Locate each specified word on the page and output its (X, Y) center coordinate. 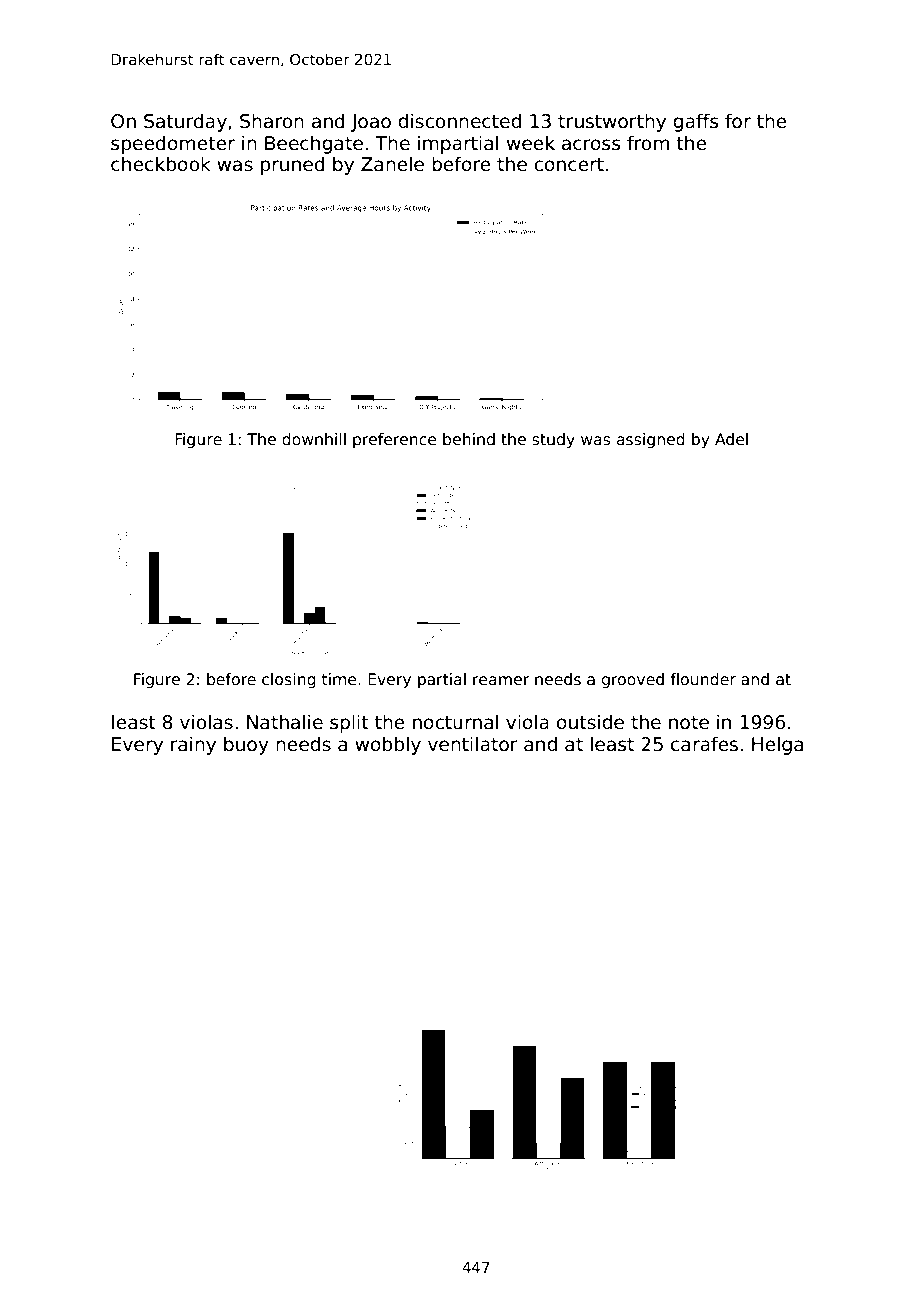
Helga (777, 745)
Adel (731, 439)
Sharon (272, 121)
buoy (246, 745)
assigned (651, 440)
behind (469, 439)
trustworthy (612, 122)
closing (289, 680)
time (339, 679)
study (553, 440)
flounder (703, 679)
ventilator (473, 744)
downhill (314, 439)
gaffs (695, 122)
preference (395, 440)
